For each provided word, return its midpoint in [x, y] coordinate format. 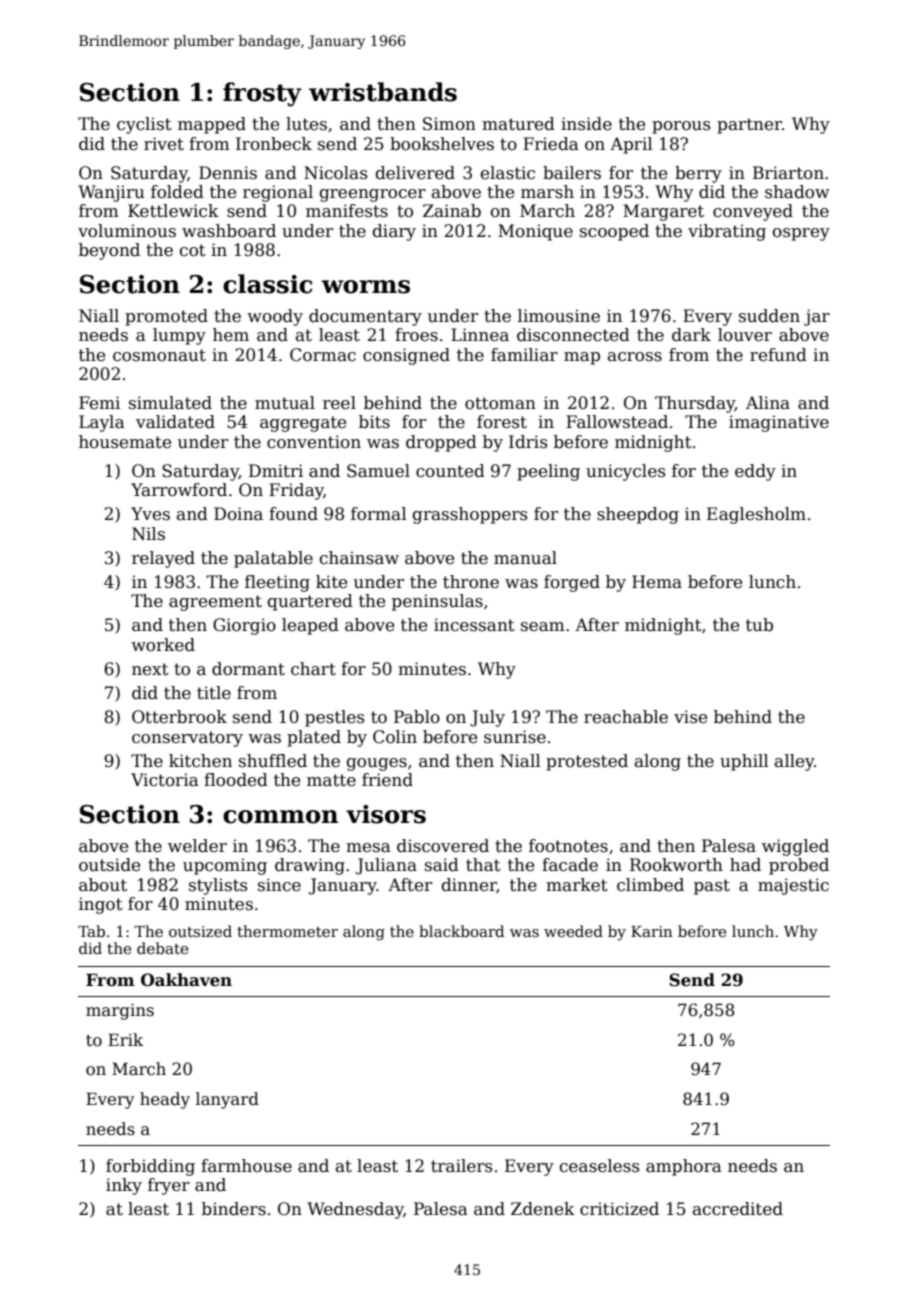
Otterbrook [179, 717]
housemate [125, 442]
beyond [109, 251]
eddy [755, 472]
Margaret [663, 212]
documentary [365, 317]
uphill [744, 762]
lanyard [227, 1100]
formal [379, 514]
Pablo [417, 717]
